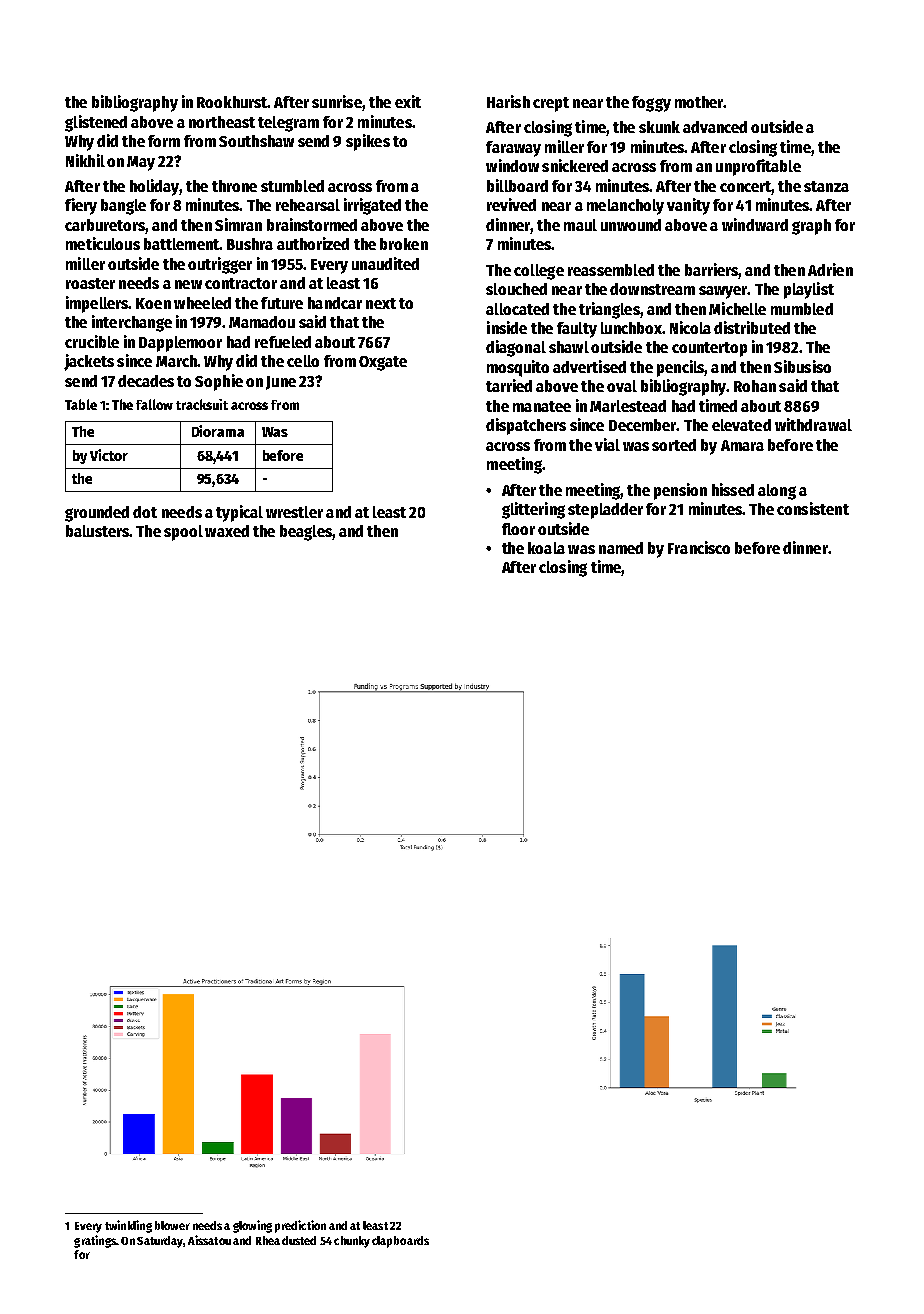 The height and width of the screenshot is (1314, 924). Describe the element at coordinates (352, 1242) in the screenshot. I see `chunky` at that location.
